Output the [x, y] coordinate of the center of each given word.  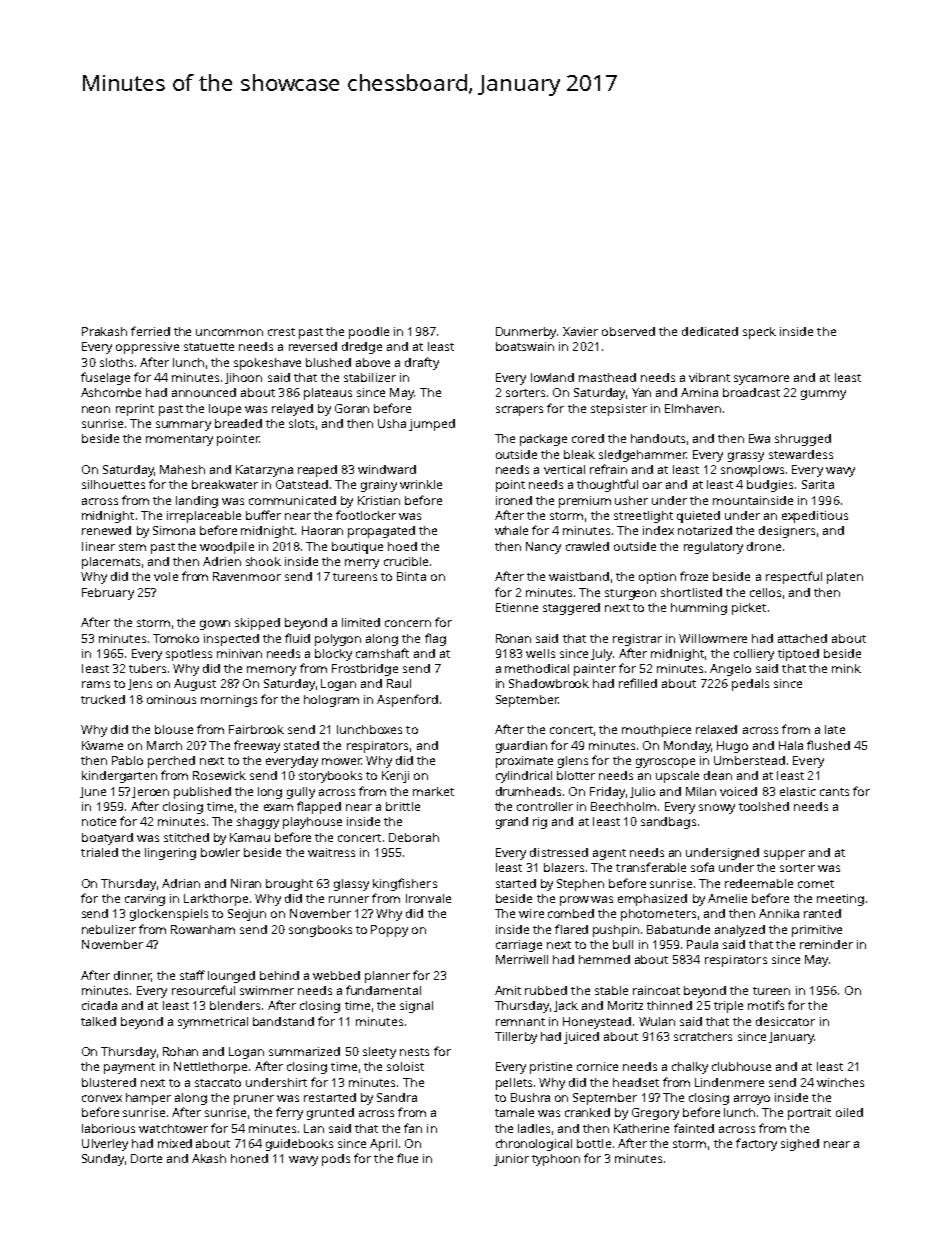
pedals [750, 685]
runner [349, 899]
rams [96, 684]
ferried [150, 331]
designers [787, 532]
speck [759, 333]
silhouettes [113, 484]
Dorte [146, 1158]
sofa [702, 867]
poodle [369, 333]
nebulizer [109, 929]
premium [585, 502]
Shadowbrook [549, 683]
